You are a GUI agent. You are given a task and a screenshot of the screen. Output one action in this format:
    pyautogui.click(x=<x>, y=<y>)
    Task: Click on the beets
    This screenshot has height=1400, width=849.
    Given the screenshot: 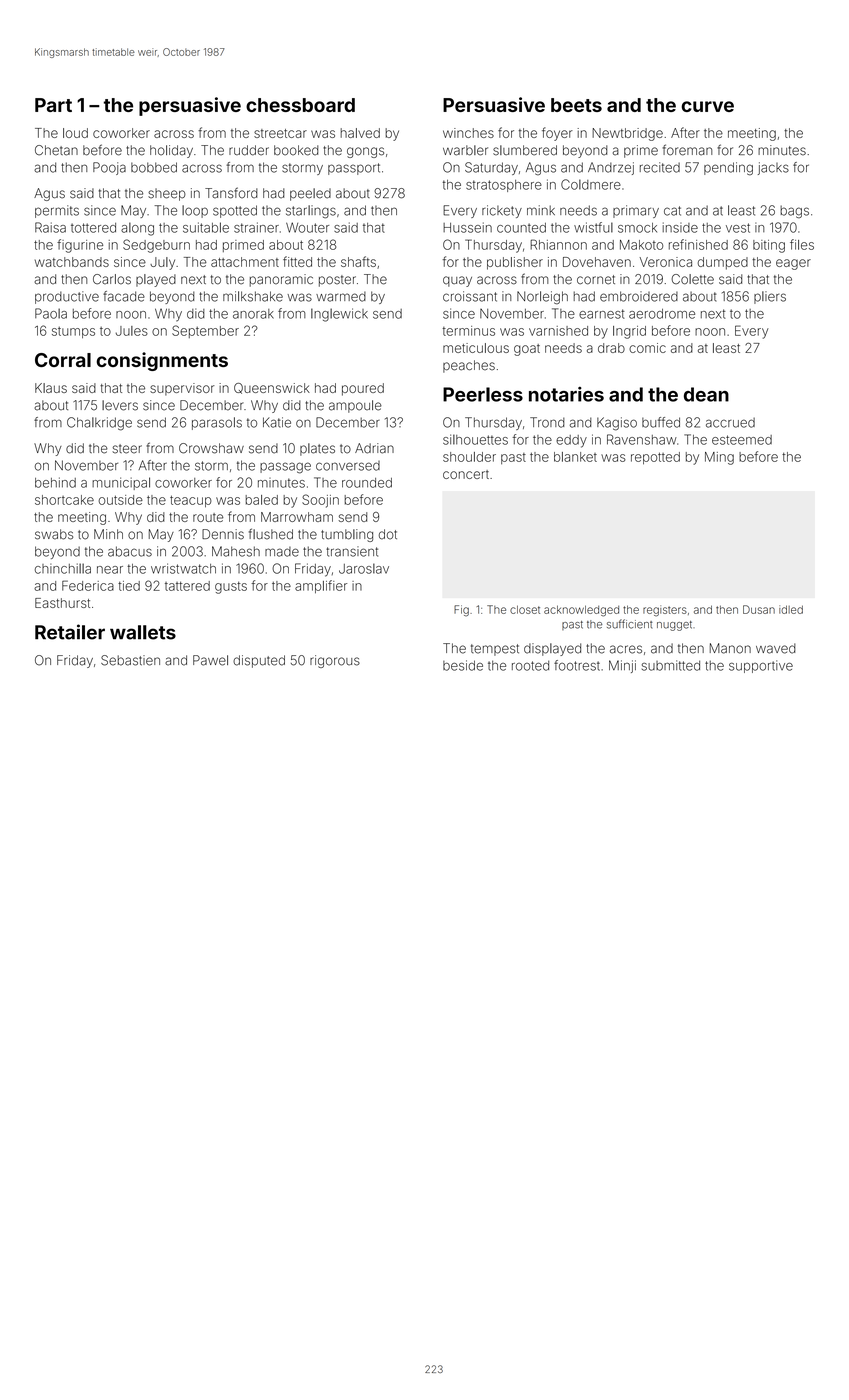 What is the action you would take?
    pyautogui.click(x=576, y=105)
